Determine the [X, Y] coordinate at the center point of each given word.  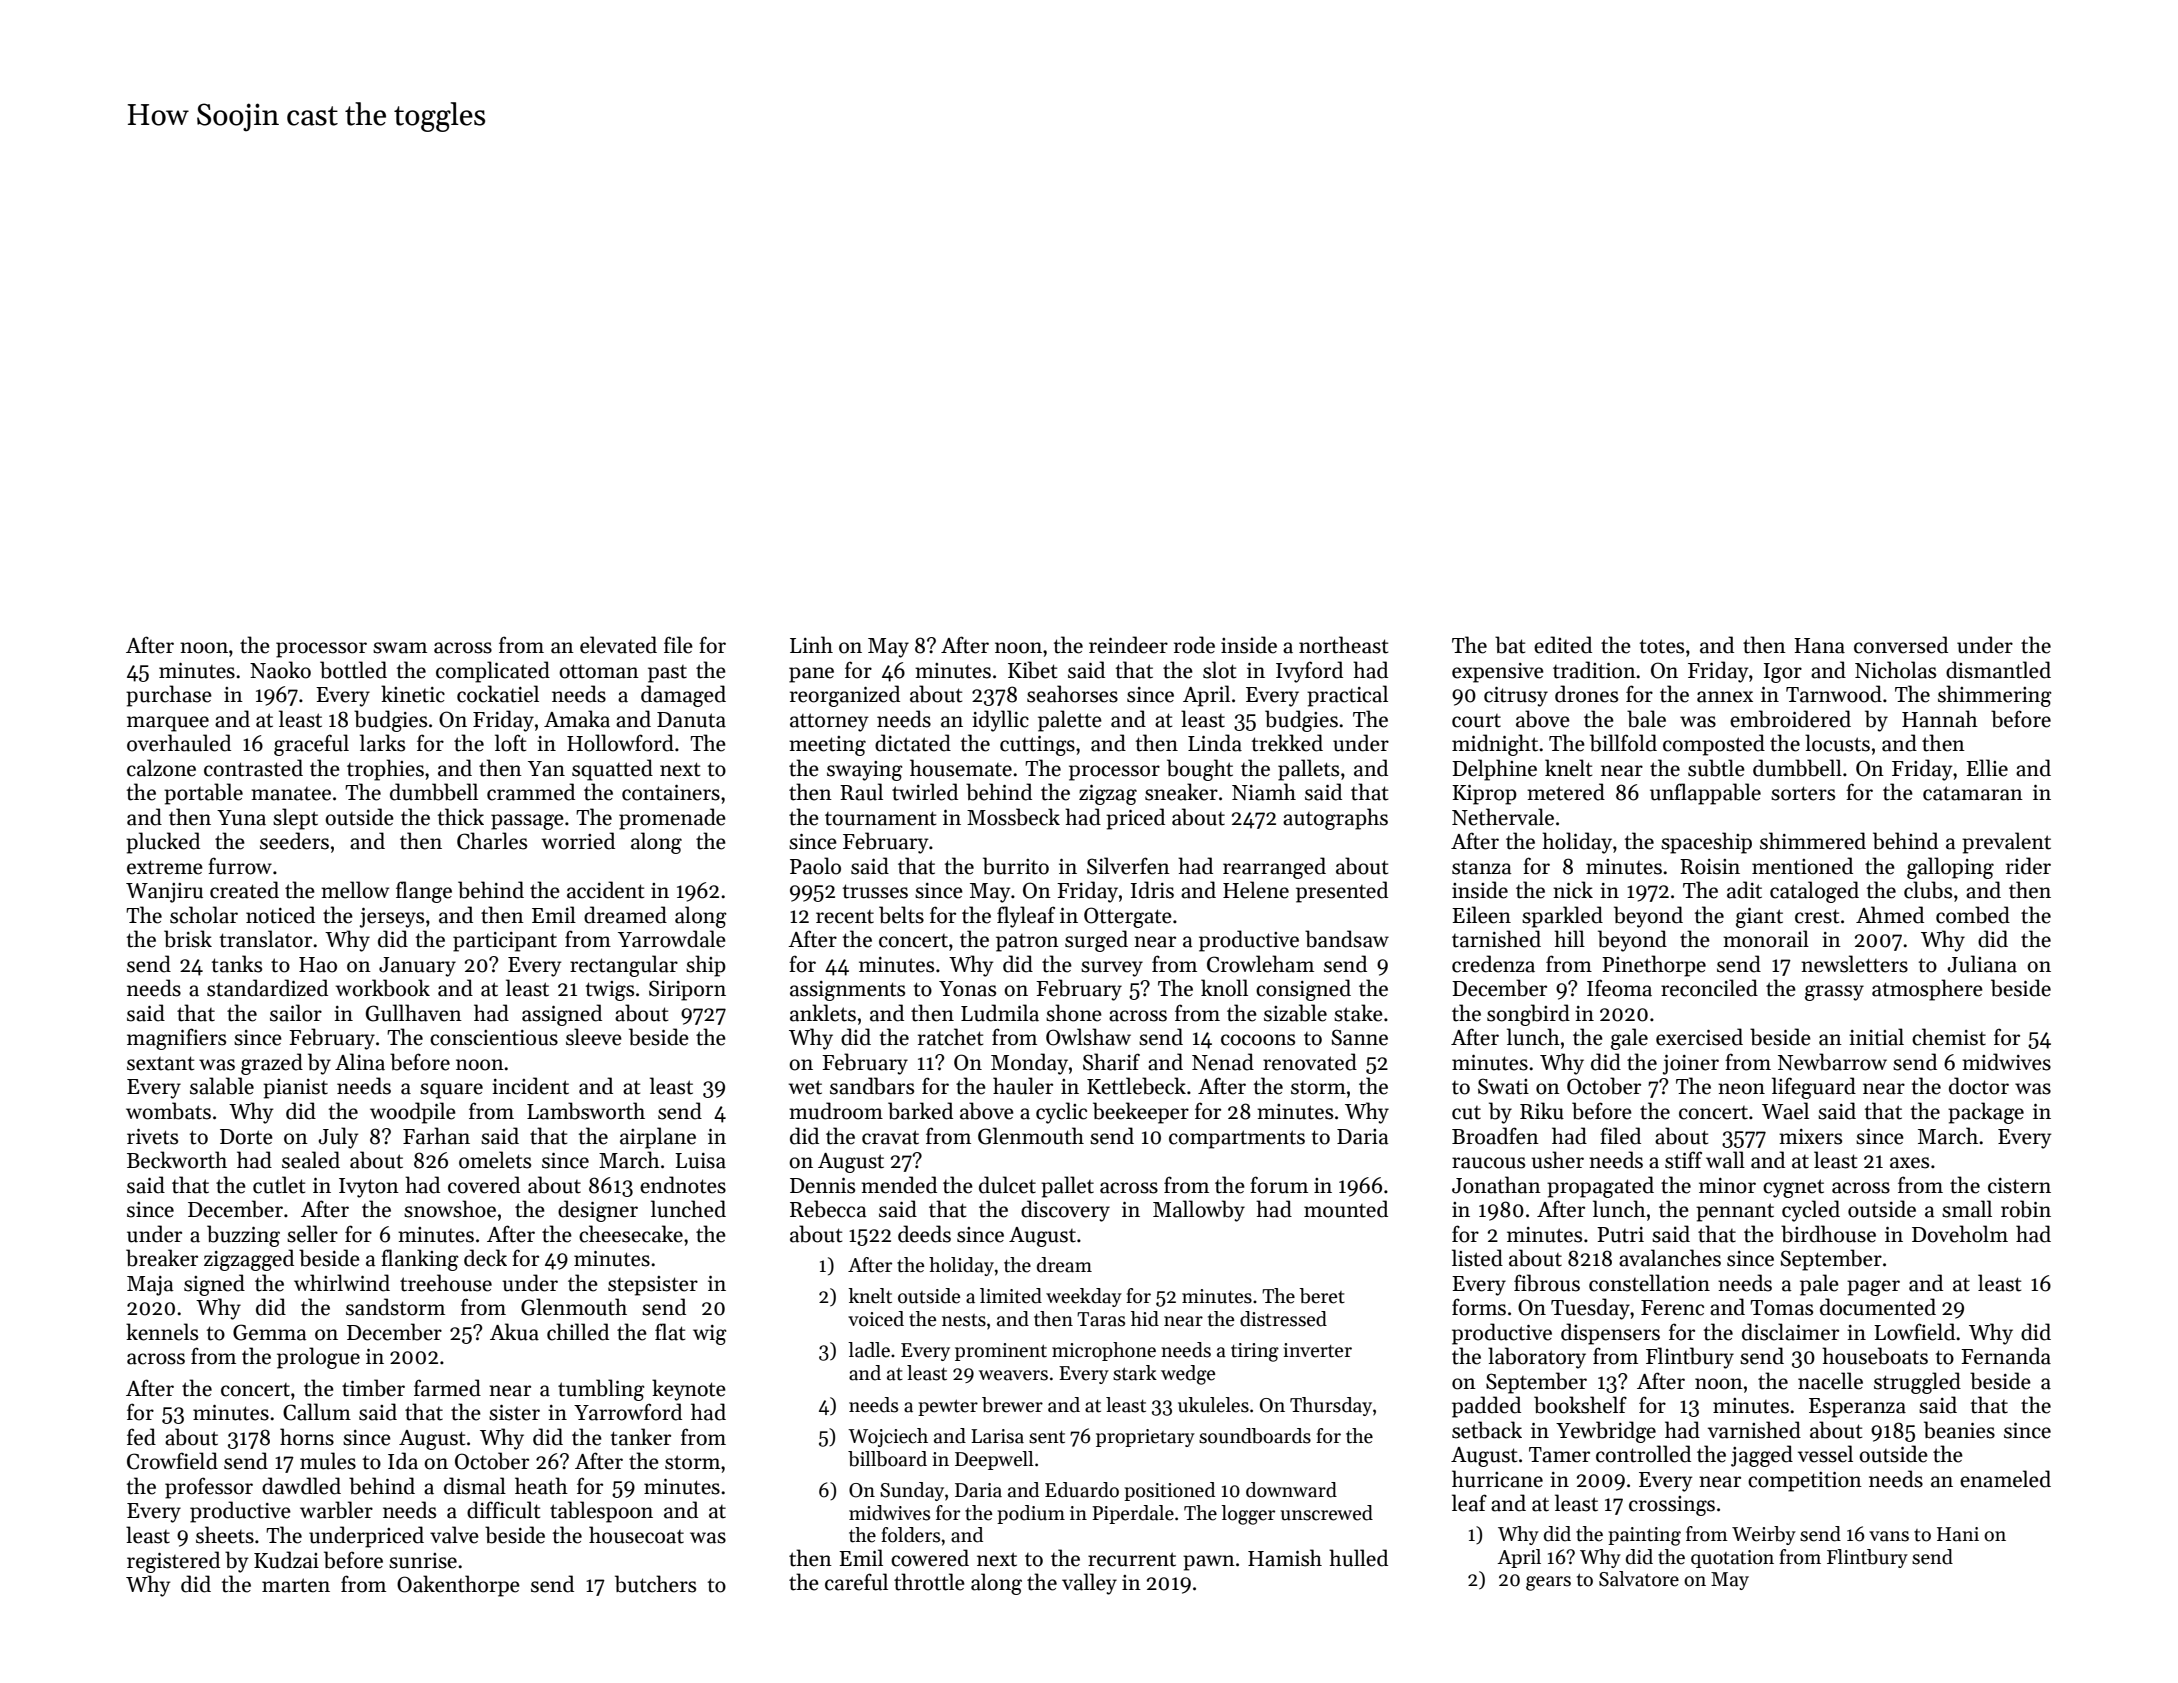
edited [1563, 645]
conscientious [494, 1038]
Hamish [1285, 1558]
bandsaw [1347, 939]
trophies [385, 770]
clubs [1928, 890]
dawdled [301, 1486]
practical [1347, 696]
